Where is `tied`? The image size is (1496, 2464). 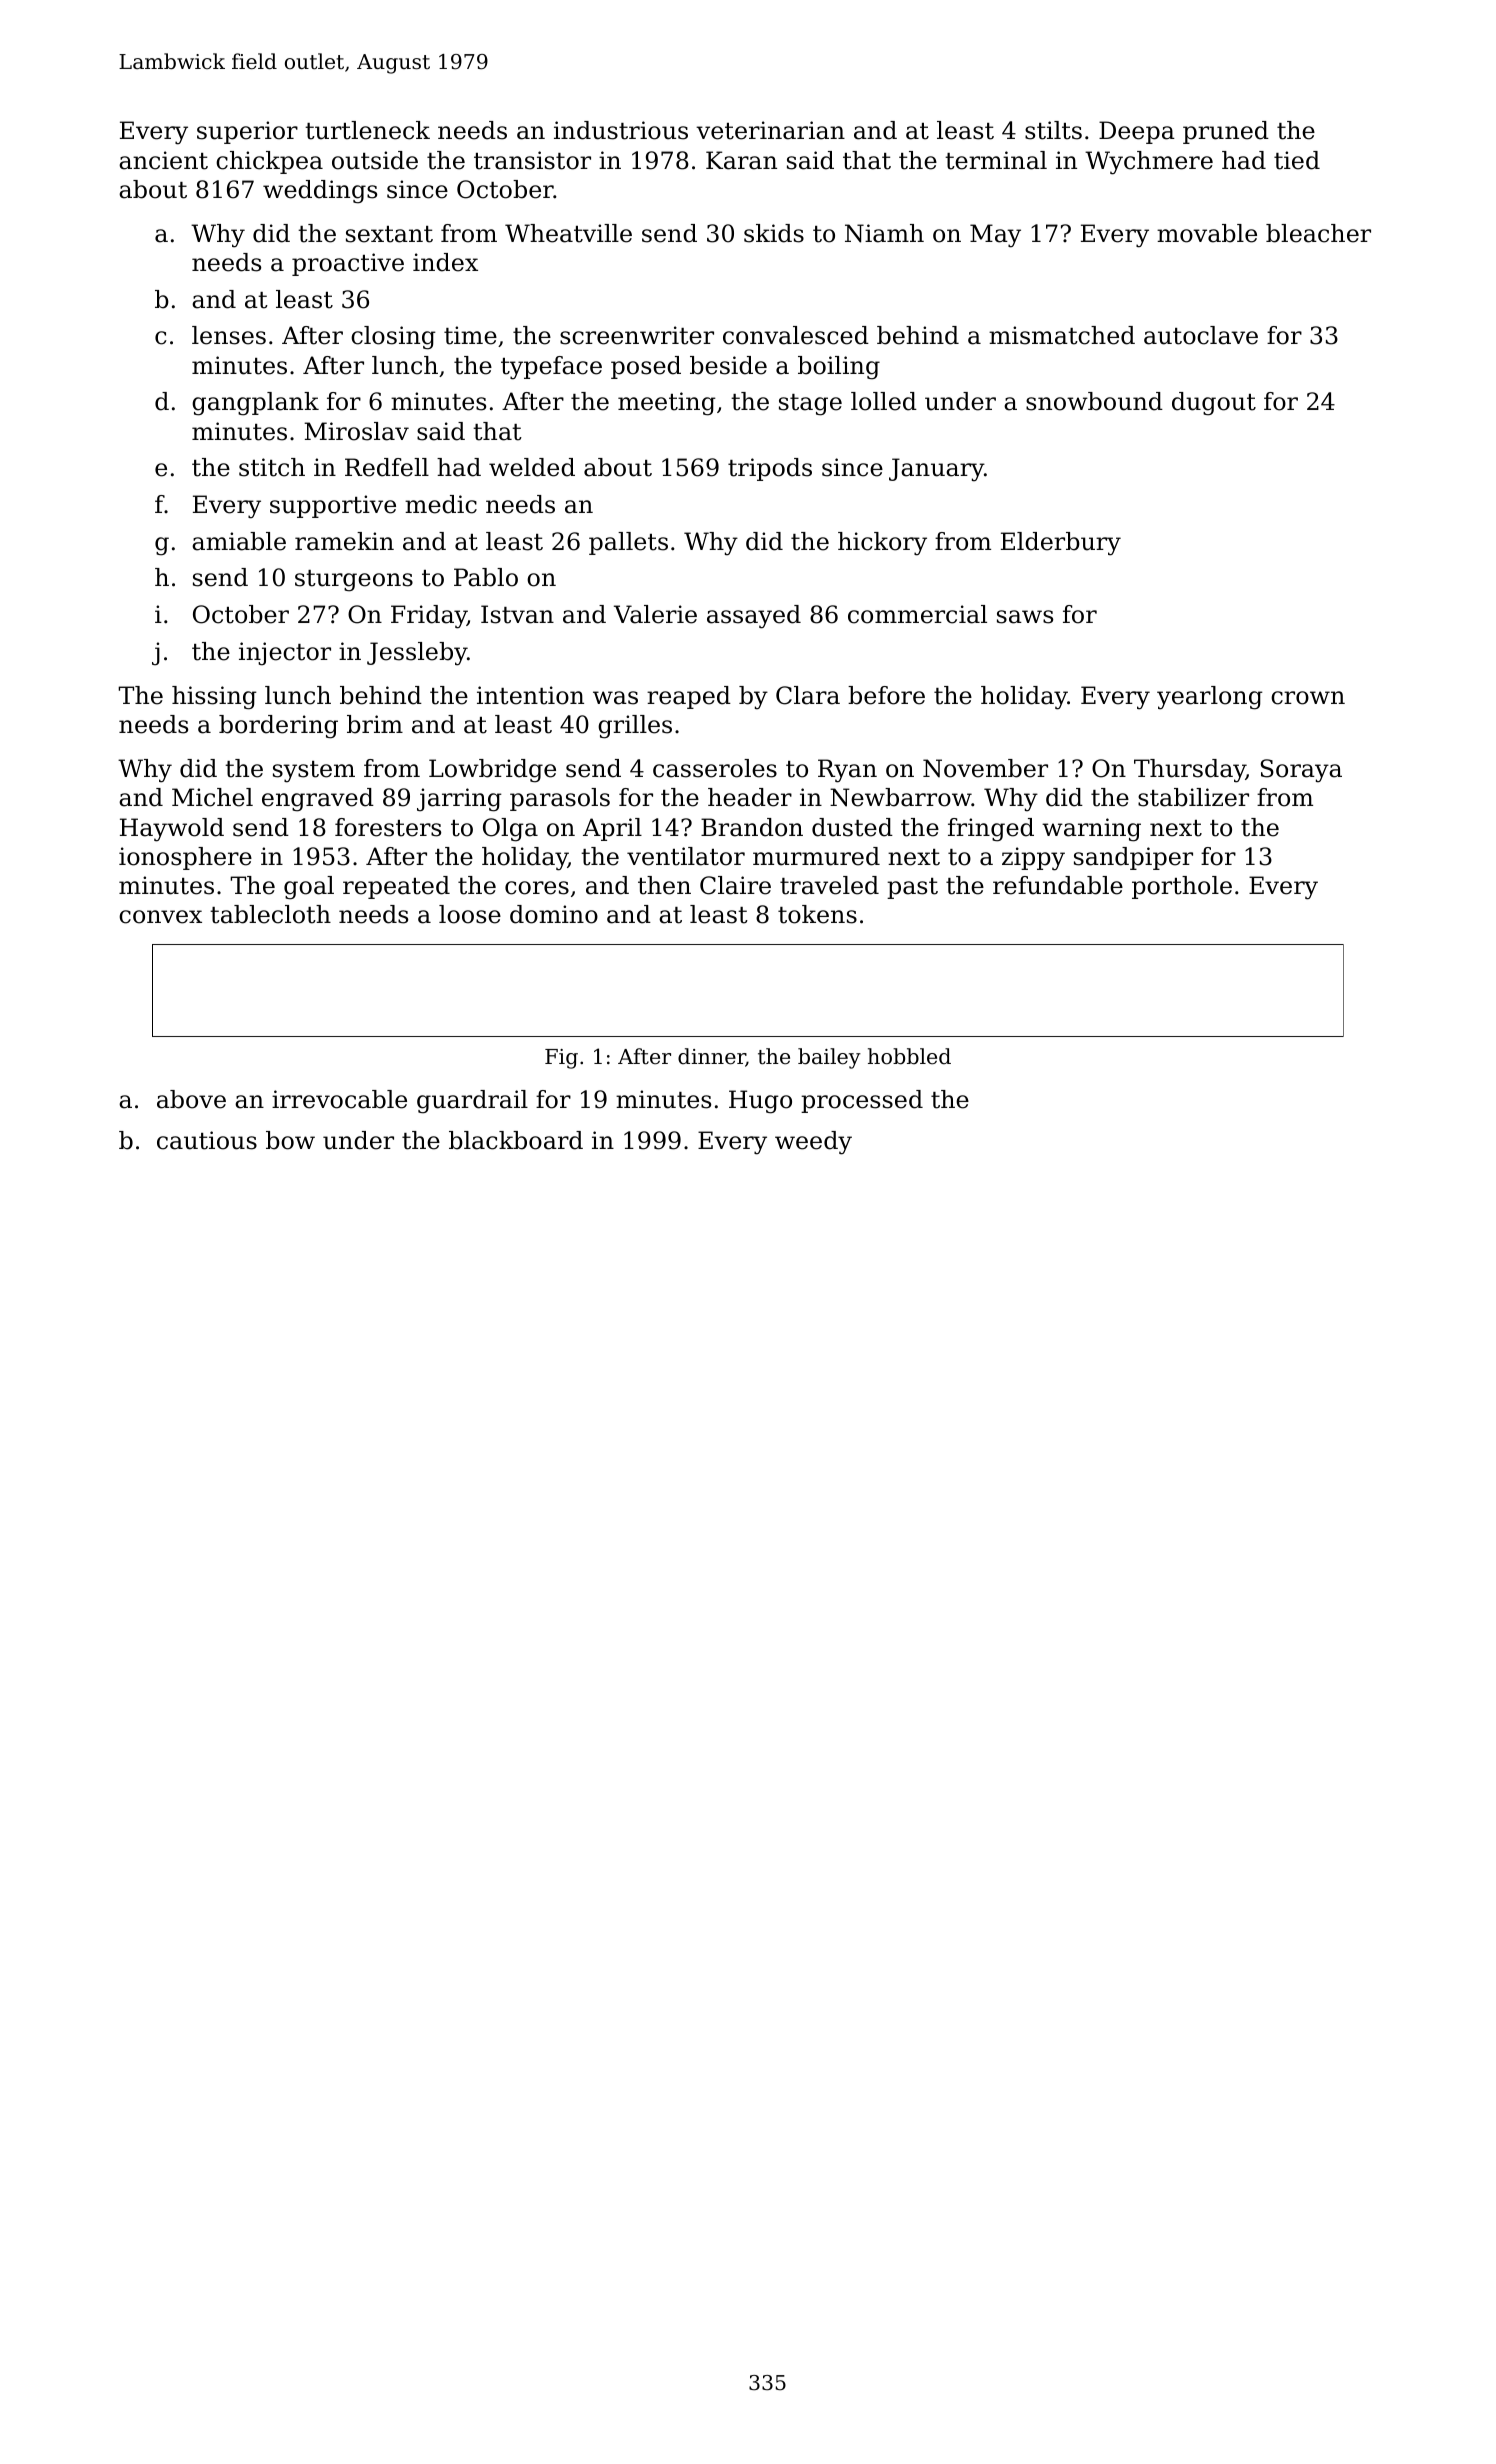 tied is located at coordinates (1297, 160).
